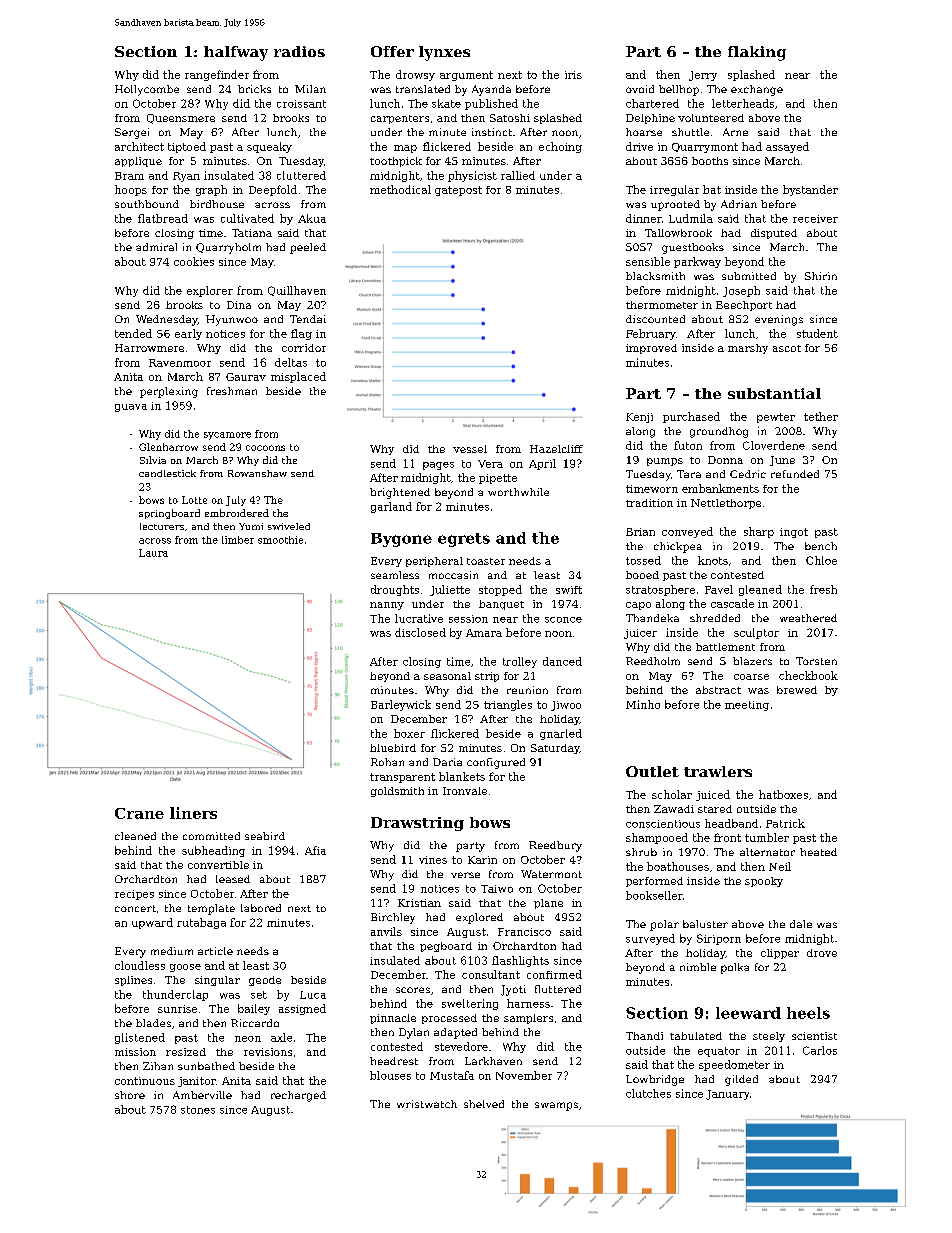  Describe the element at coordinates (236, 53) in the screenshot. I see `halfway` at that location.
